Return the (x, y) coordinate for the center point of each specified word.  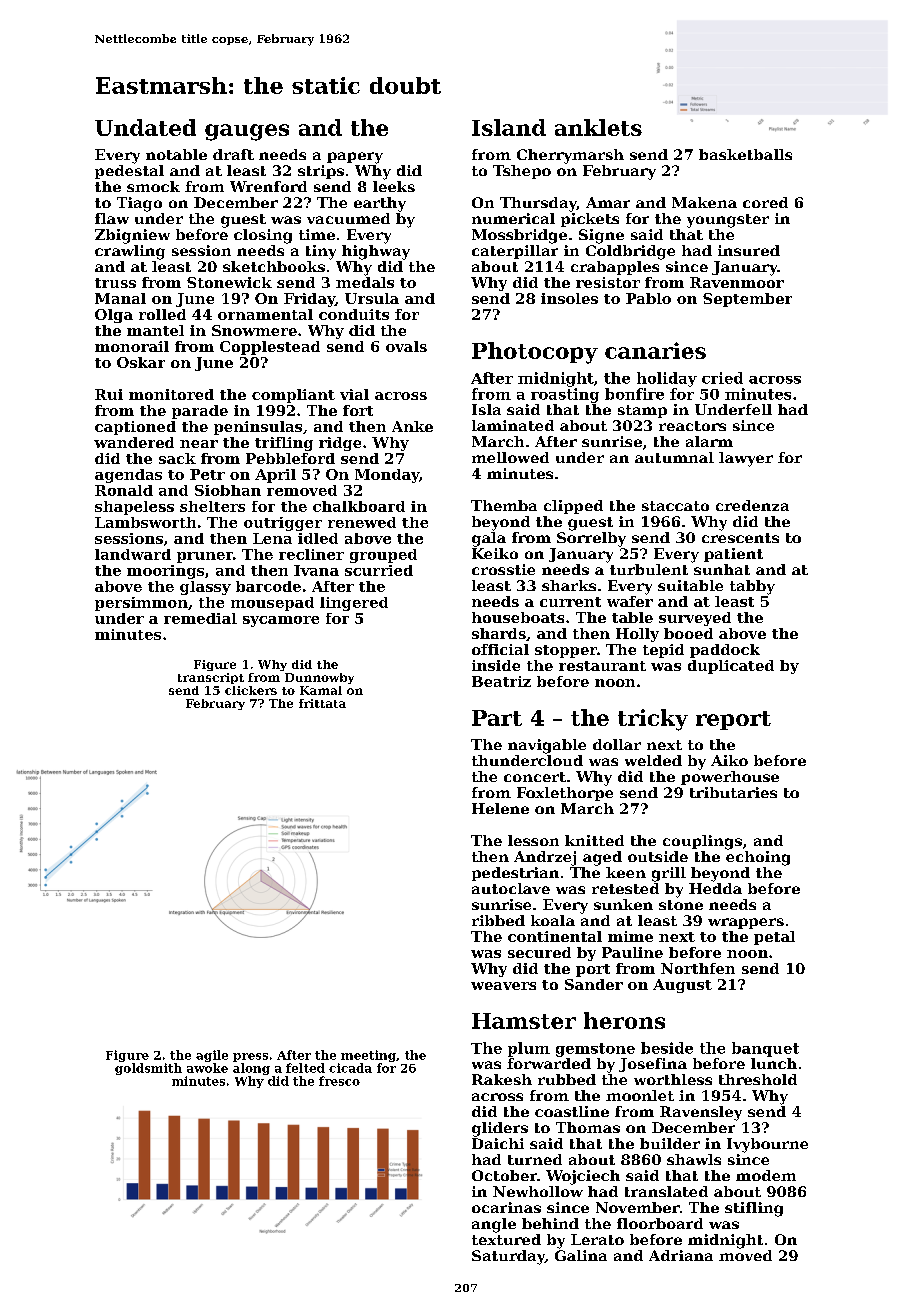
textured (506, 1239)
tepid (663, 651)
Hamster (524, 1021)
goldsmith (148, 1069)
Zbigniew (132, 236)
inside (496, 665)
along (251, 1069)
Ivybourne (767, 1145)
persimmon (141, 604)
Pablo (648, 298)
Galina (581, 1255)
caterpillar (515, 252)
